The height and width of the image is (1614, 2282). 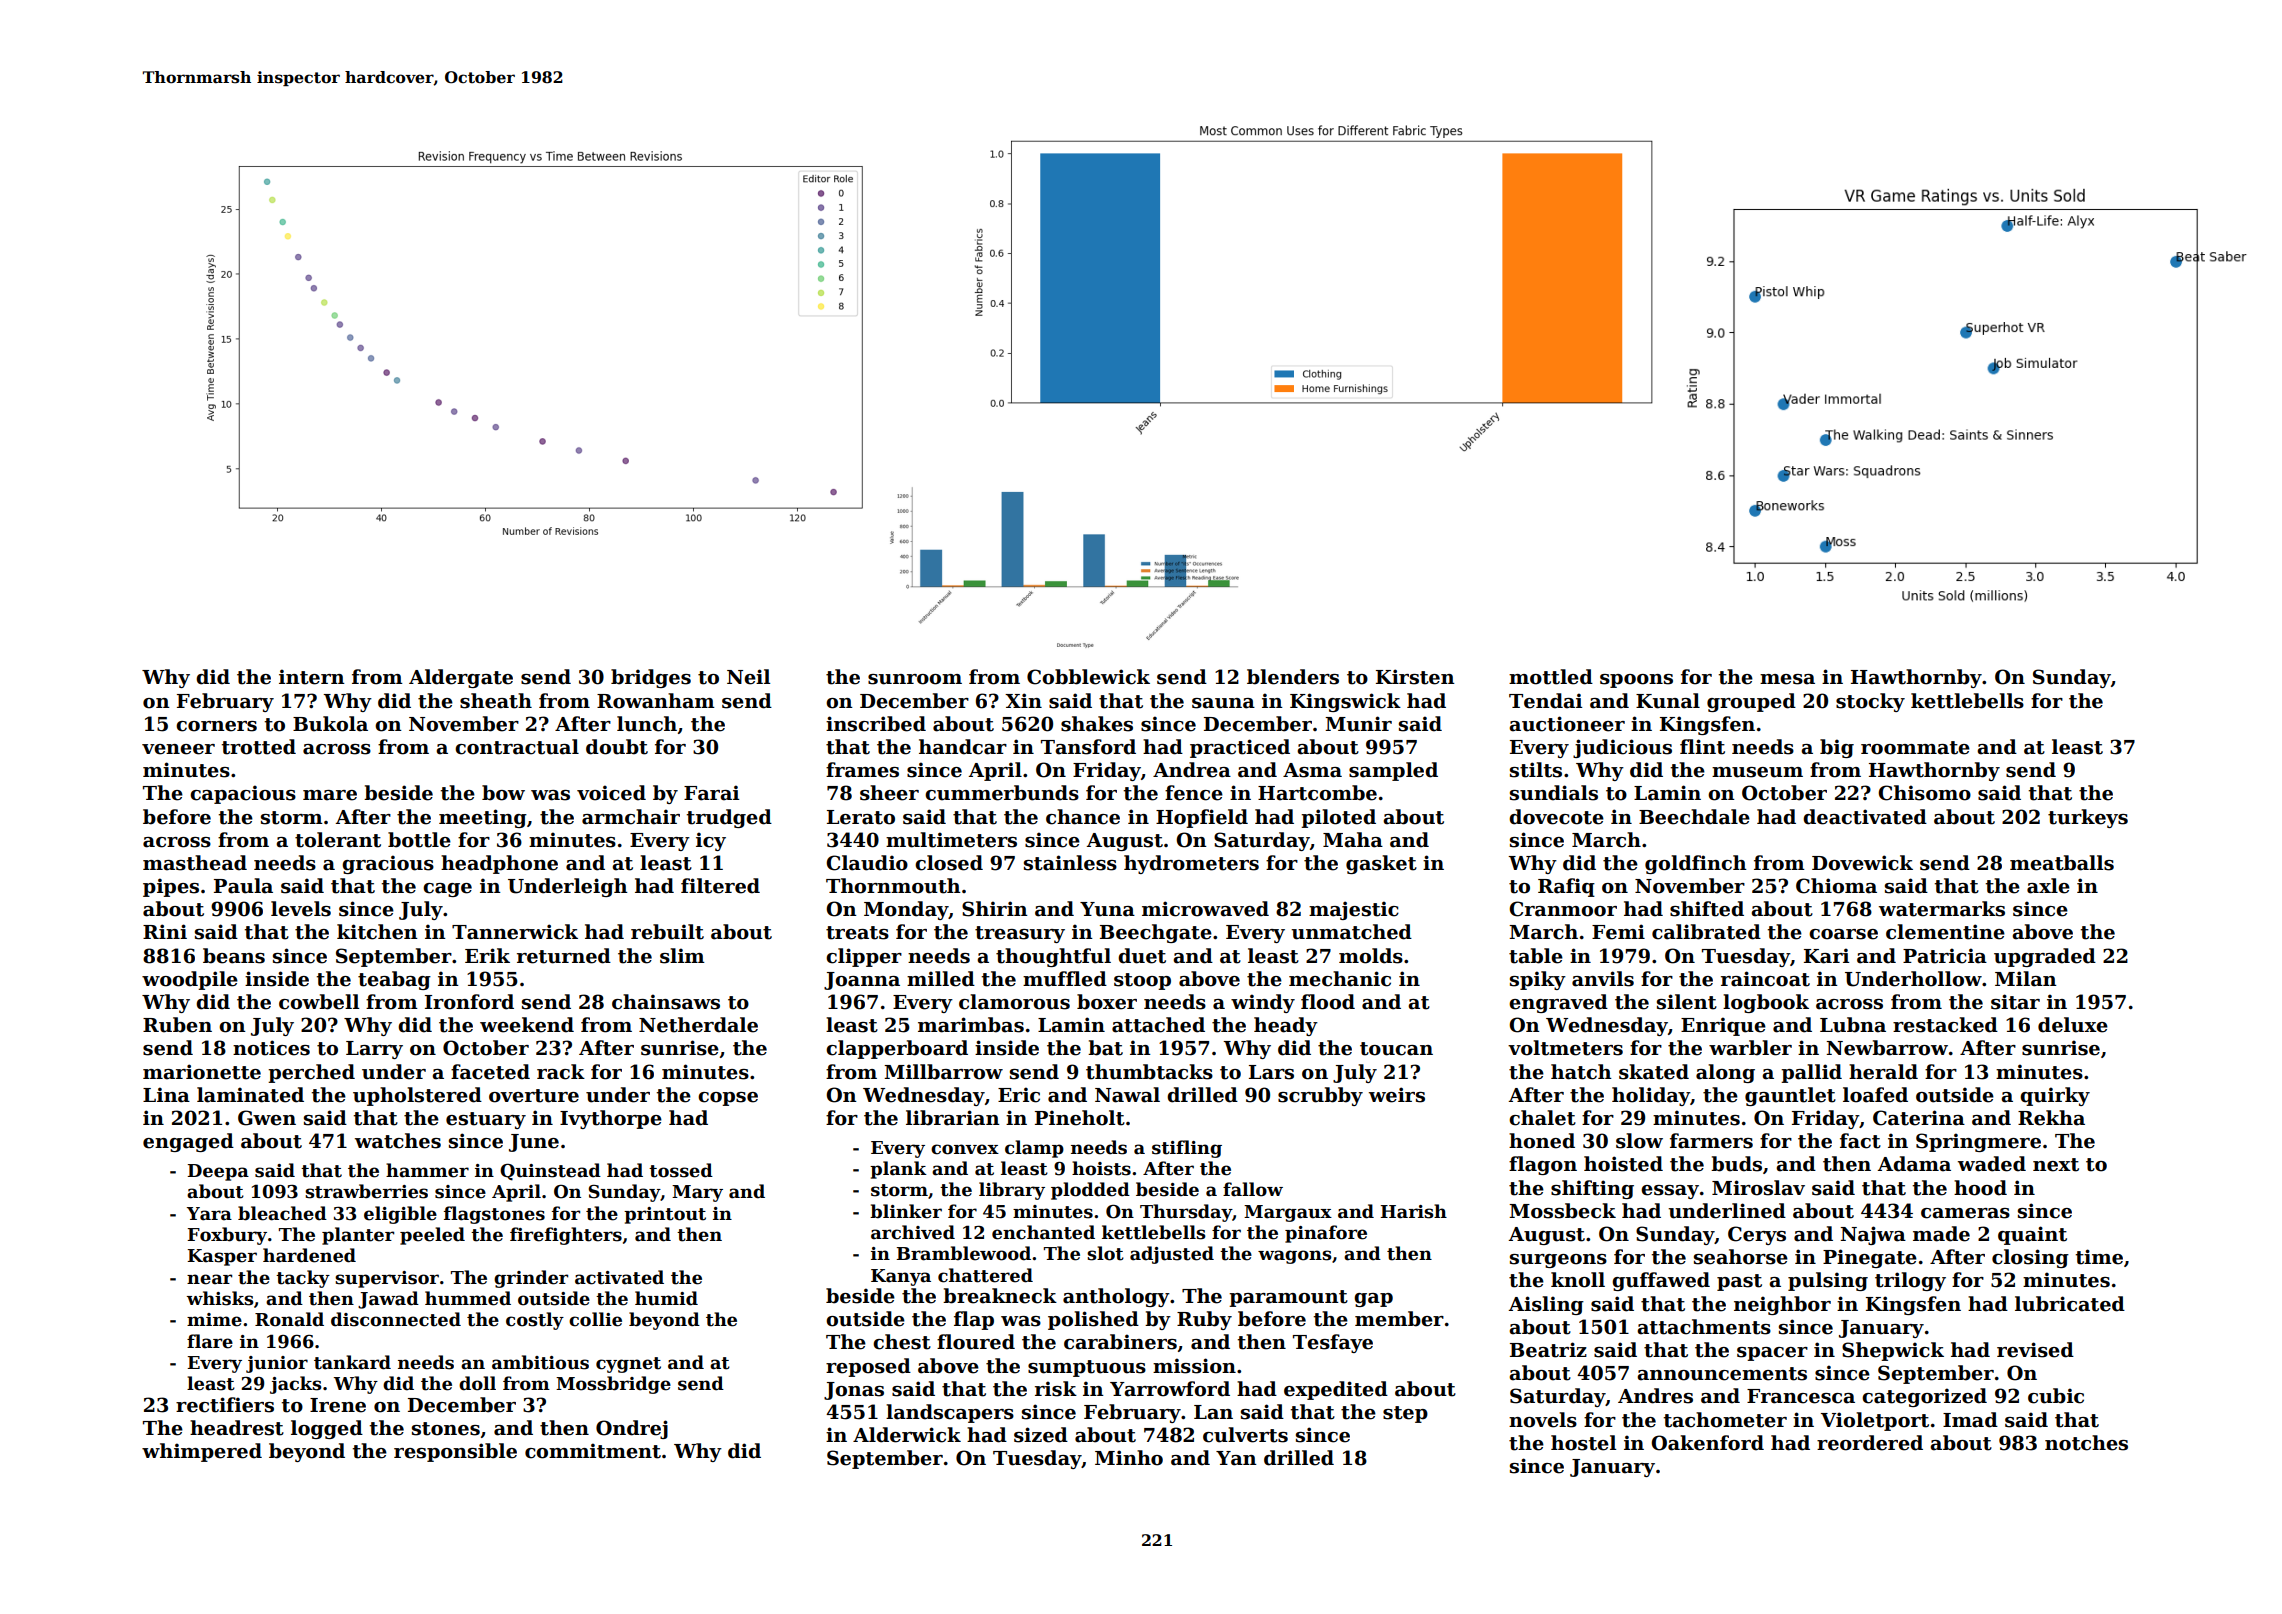 What do you see at coordinates (1919, 1118) in the image?
I see `Caterina` at bounding box center [1919, 1118].
